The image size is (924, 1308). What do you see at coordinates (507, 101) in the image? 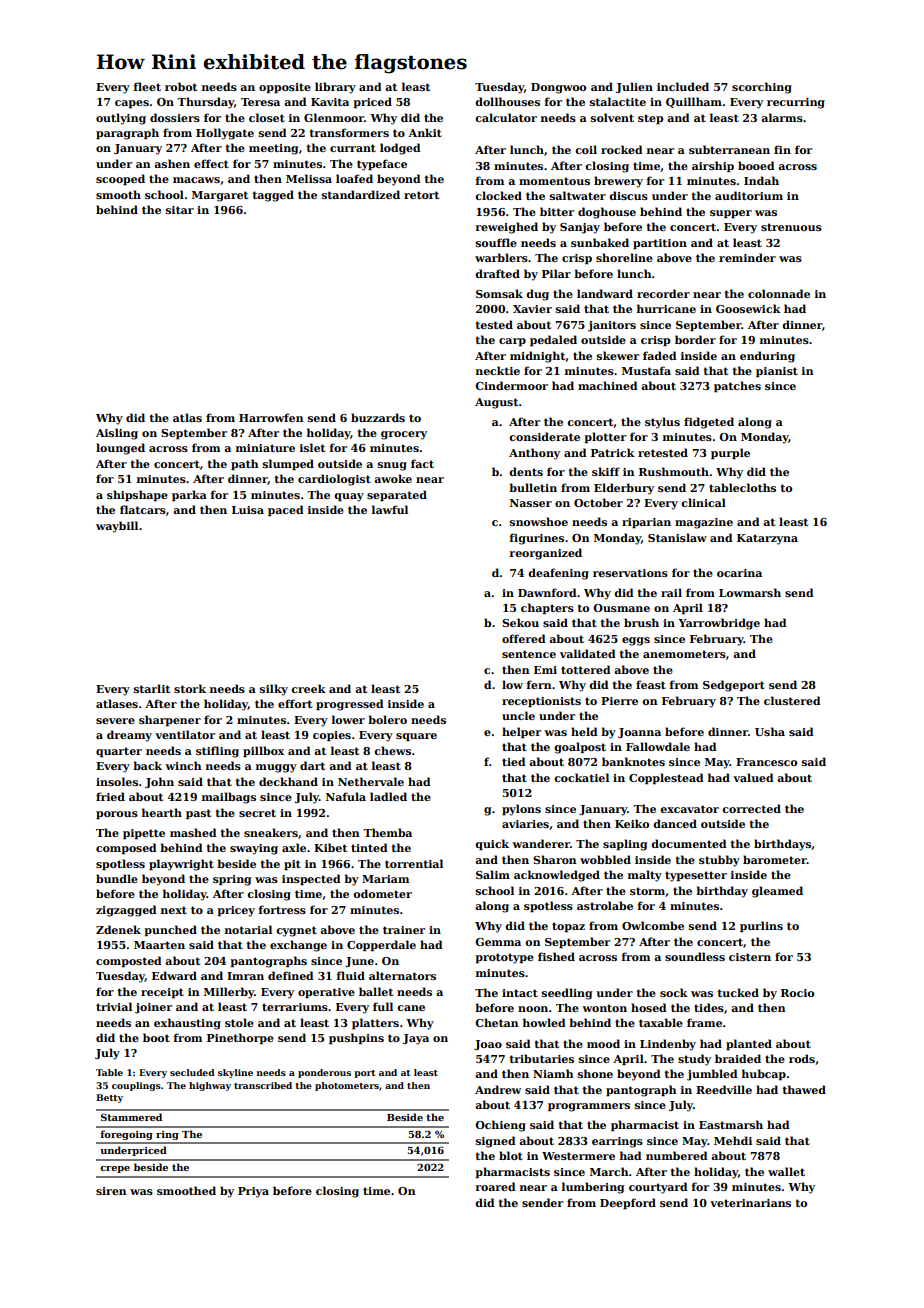
I see `dollhouses` at bounding box center [507, 101].
